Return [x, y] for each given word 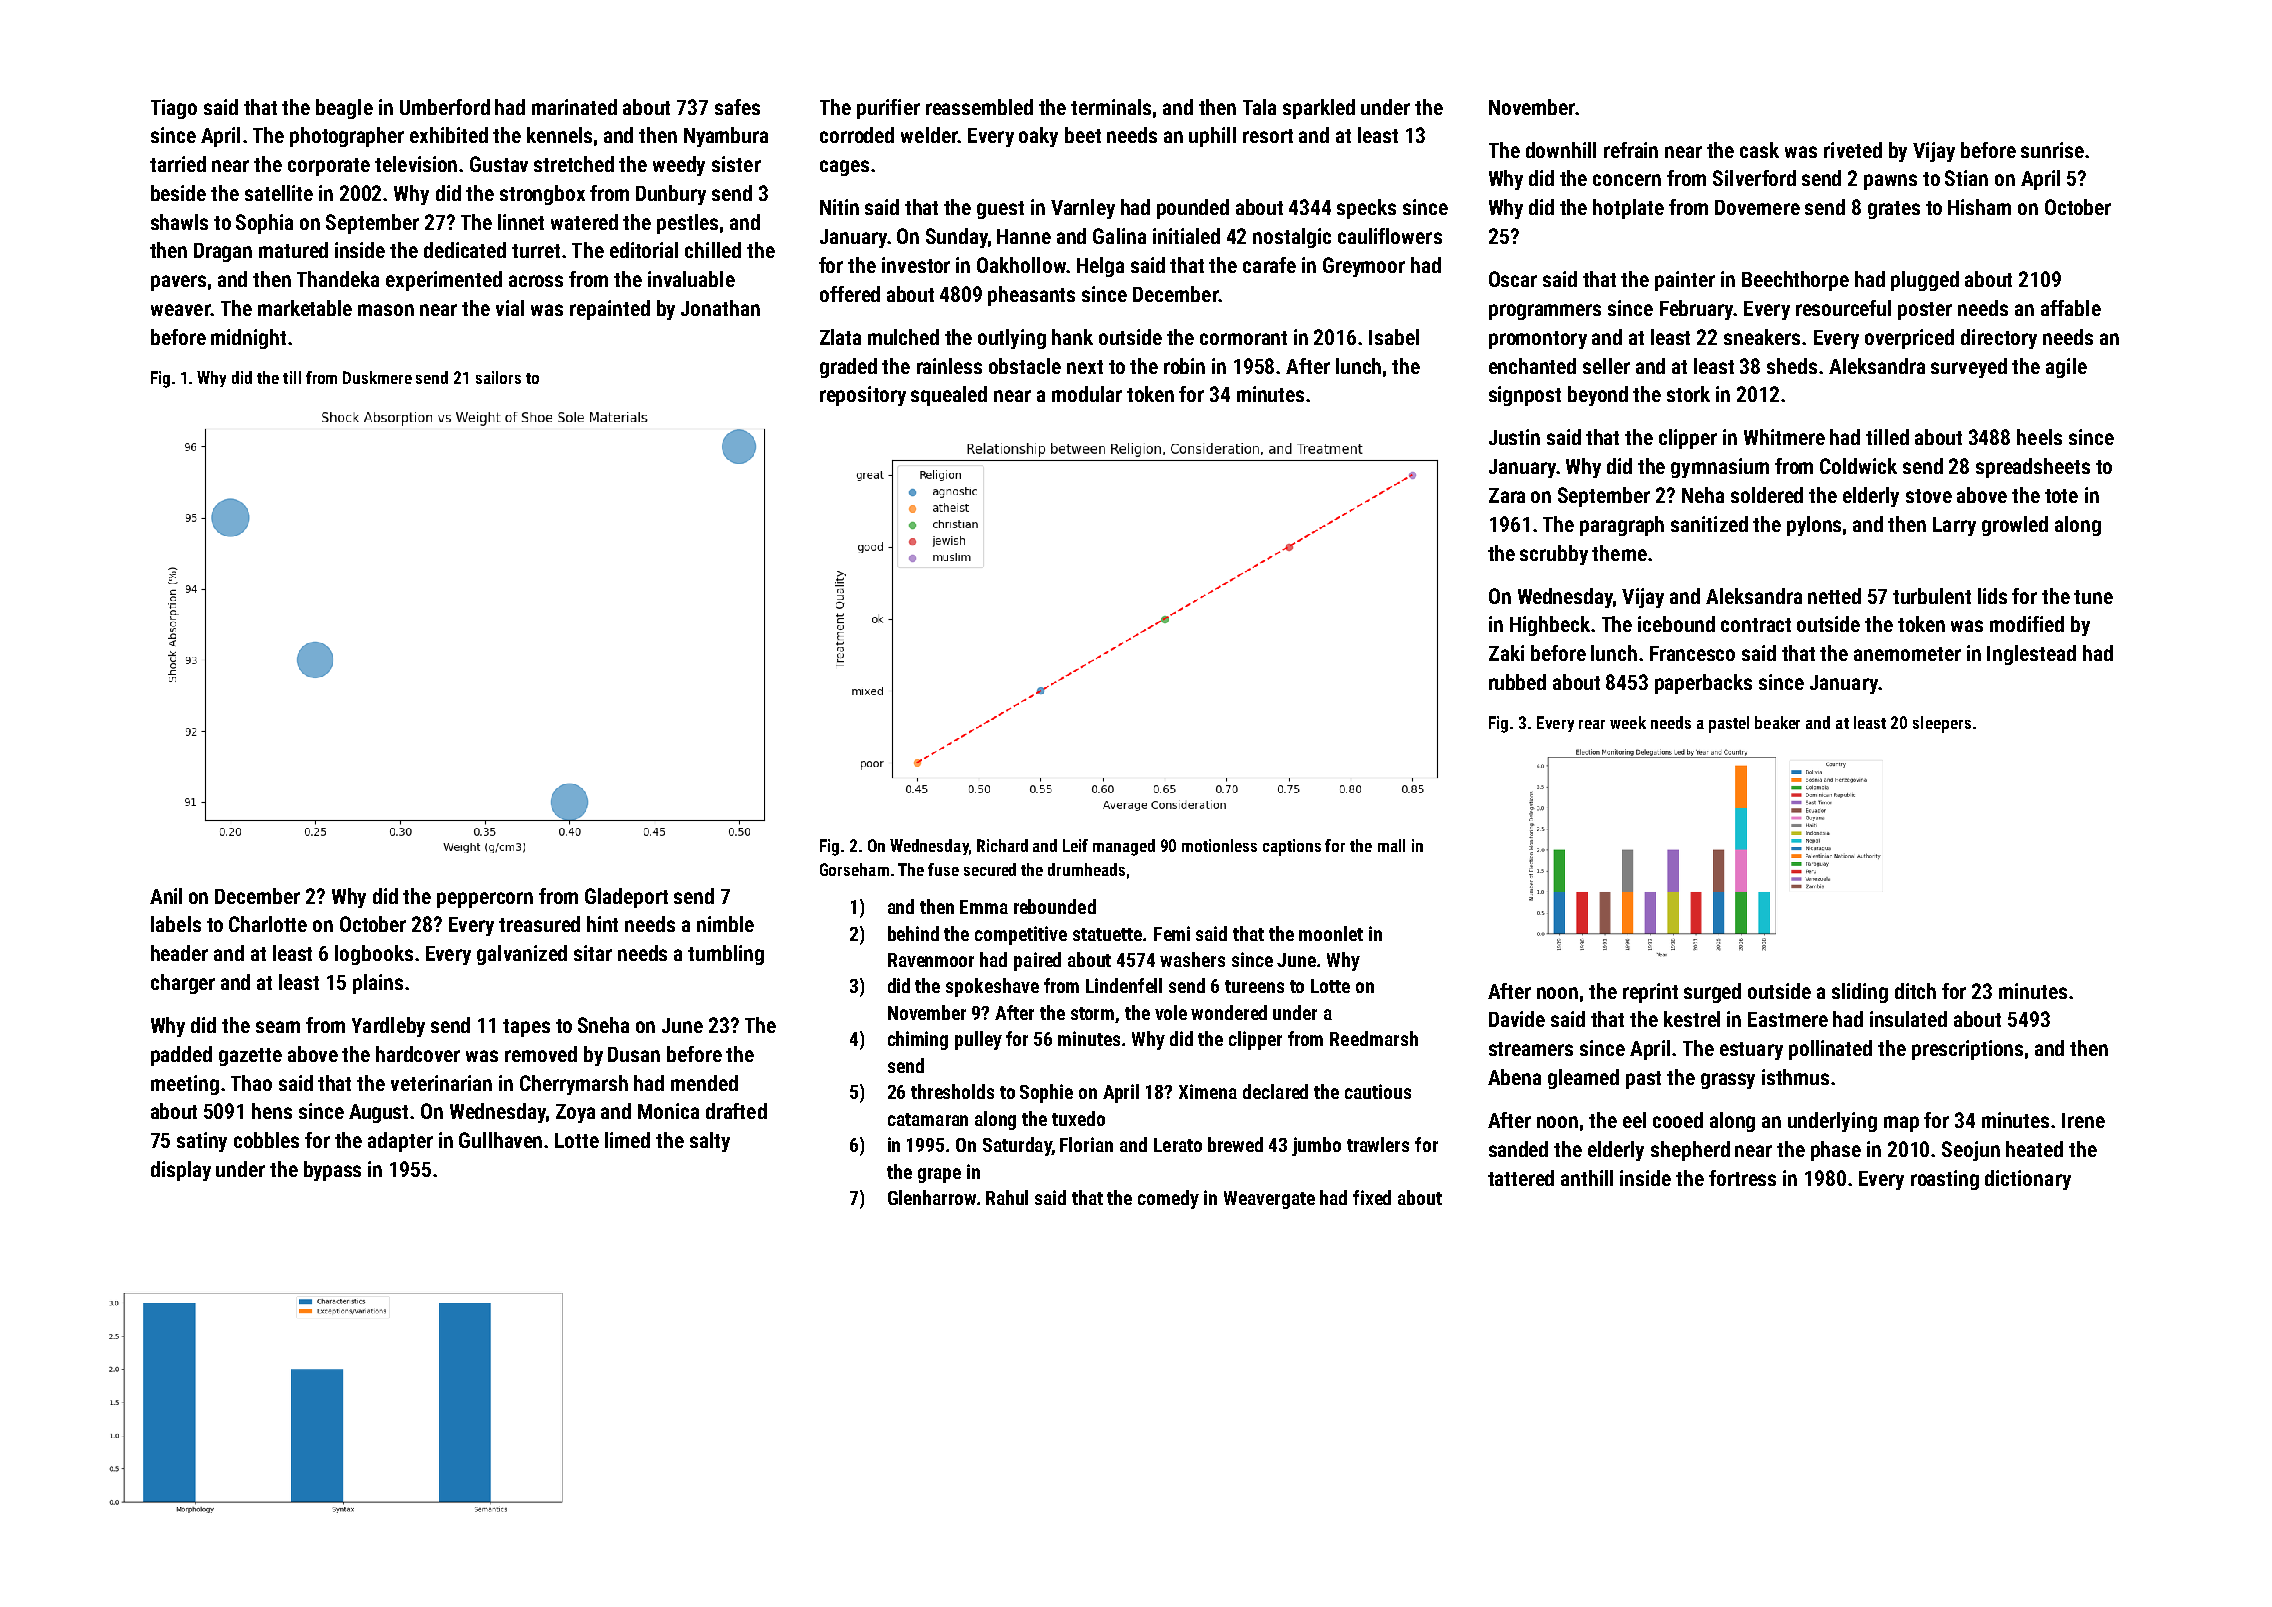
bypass [332, 1171]
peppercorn [485, 900]
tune [2093, 597]
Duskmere [377, 377]
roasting [1945, 1180]
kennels [559, 135]
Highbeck [1550, 626]
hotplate [1628, 209]
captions [1292, 847]
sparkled [1319, 109]
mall [1391, 845]
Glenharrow [932, 1197]
